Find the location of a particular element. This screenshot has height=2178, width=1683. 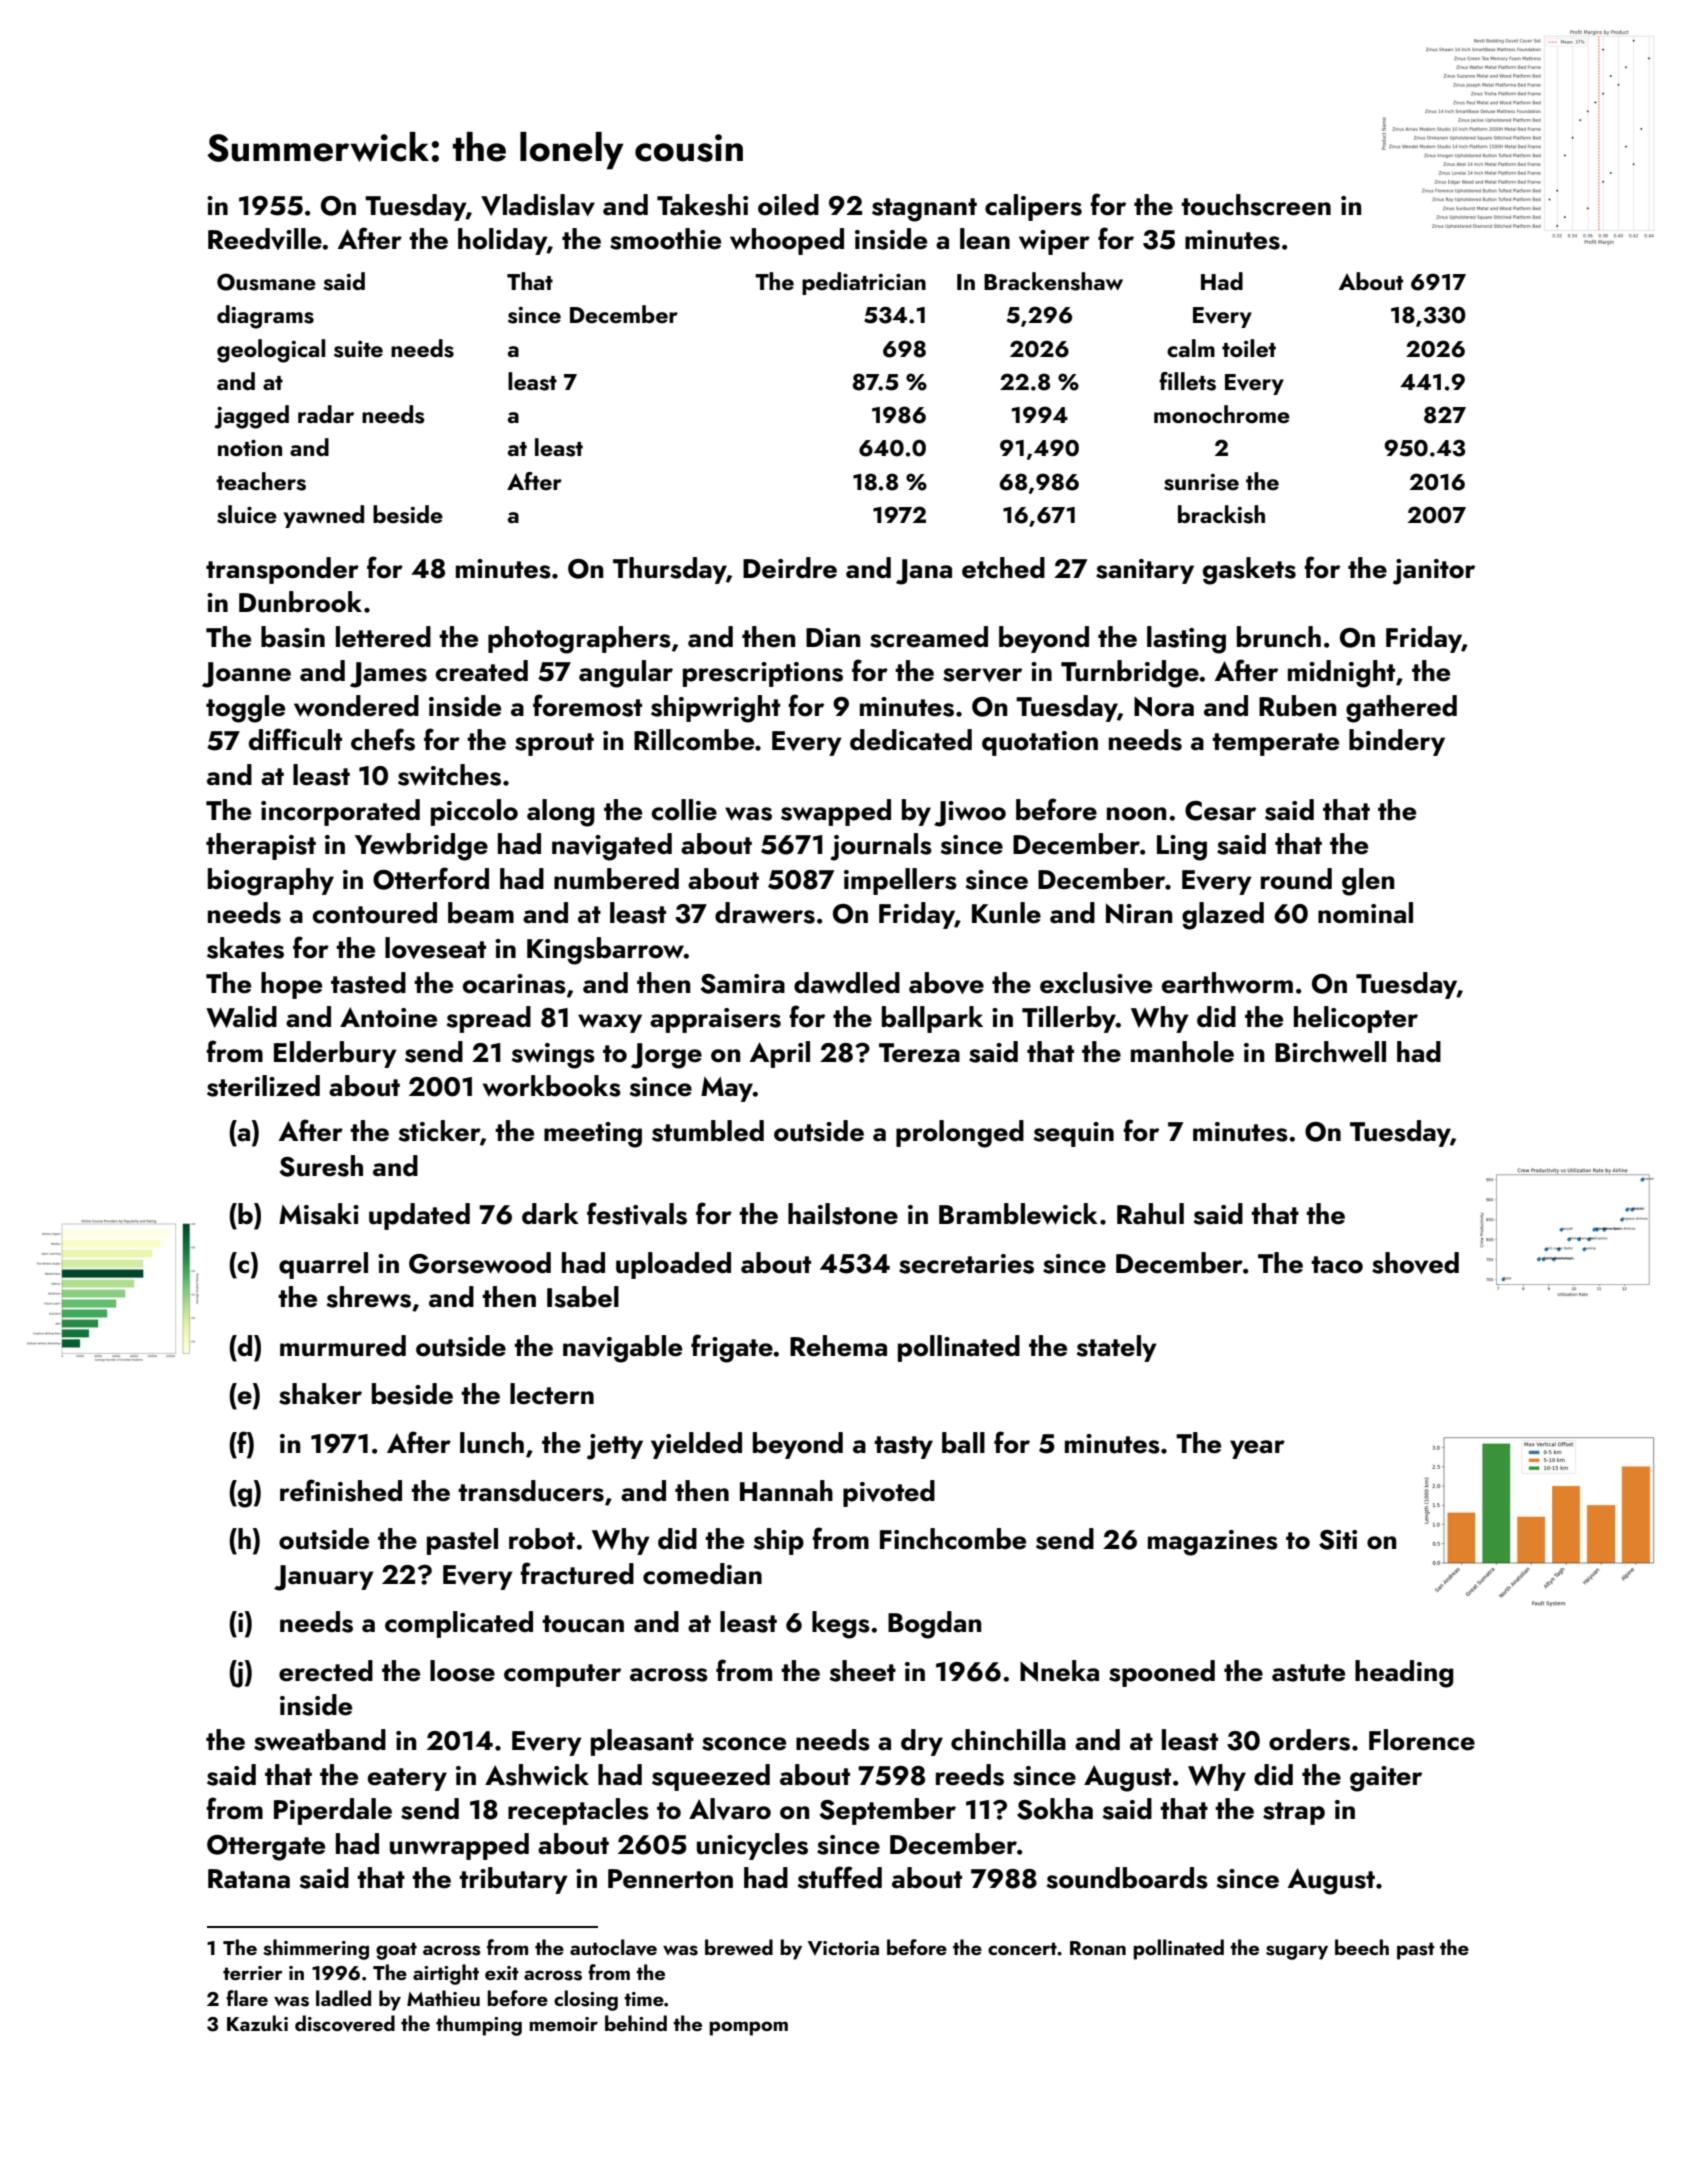

sticker is located at coordinates (439, 1131).
